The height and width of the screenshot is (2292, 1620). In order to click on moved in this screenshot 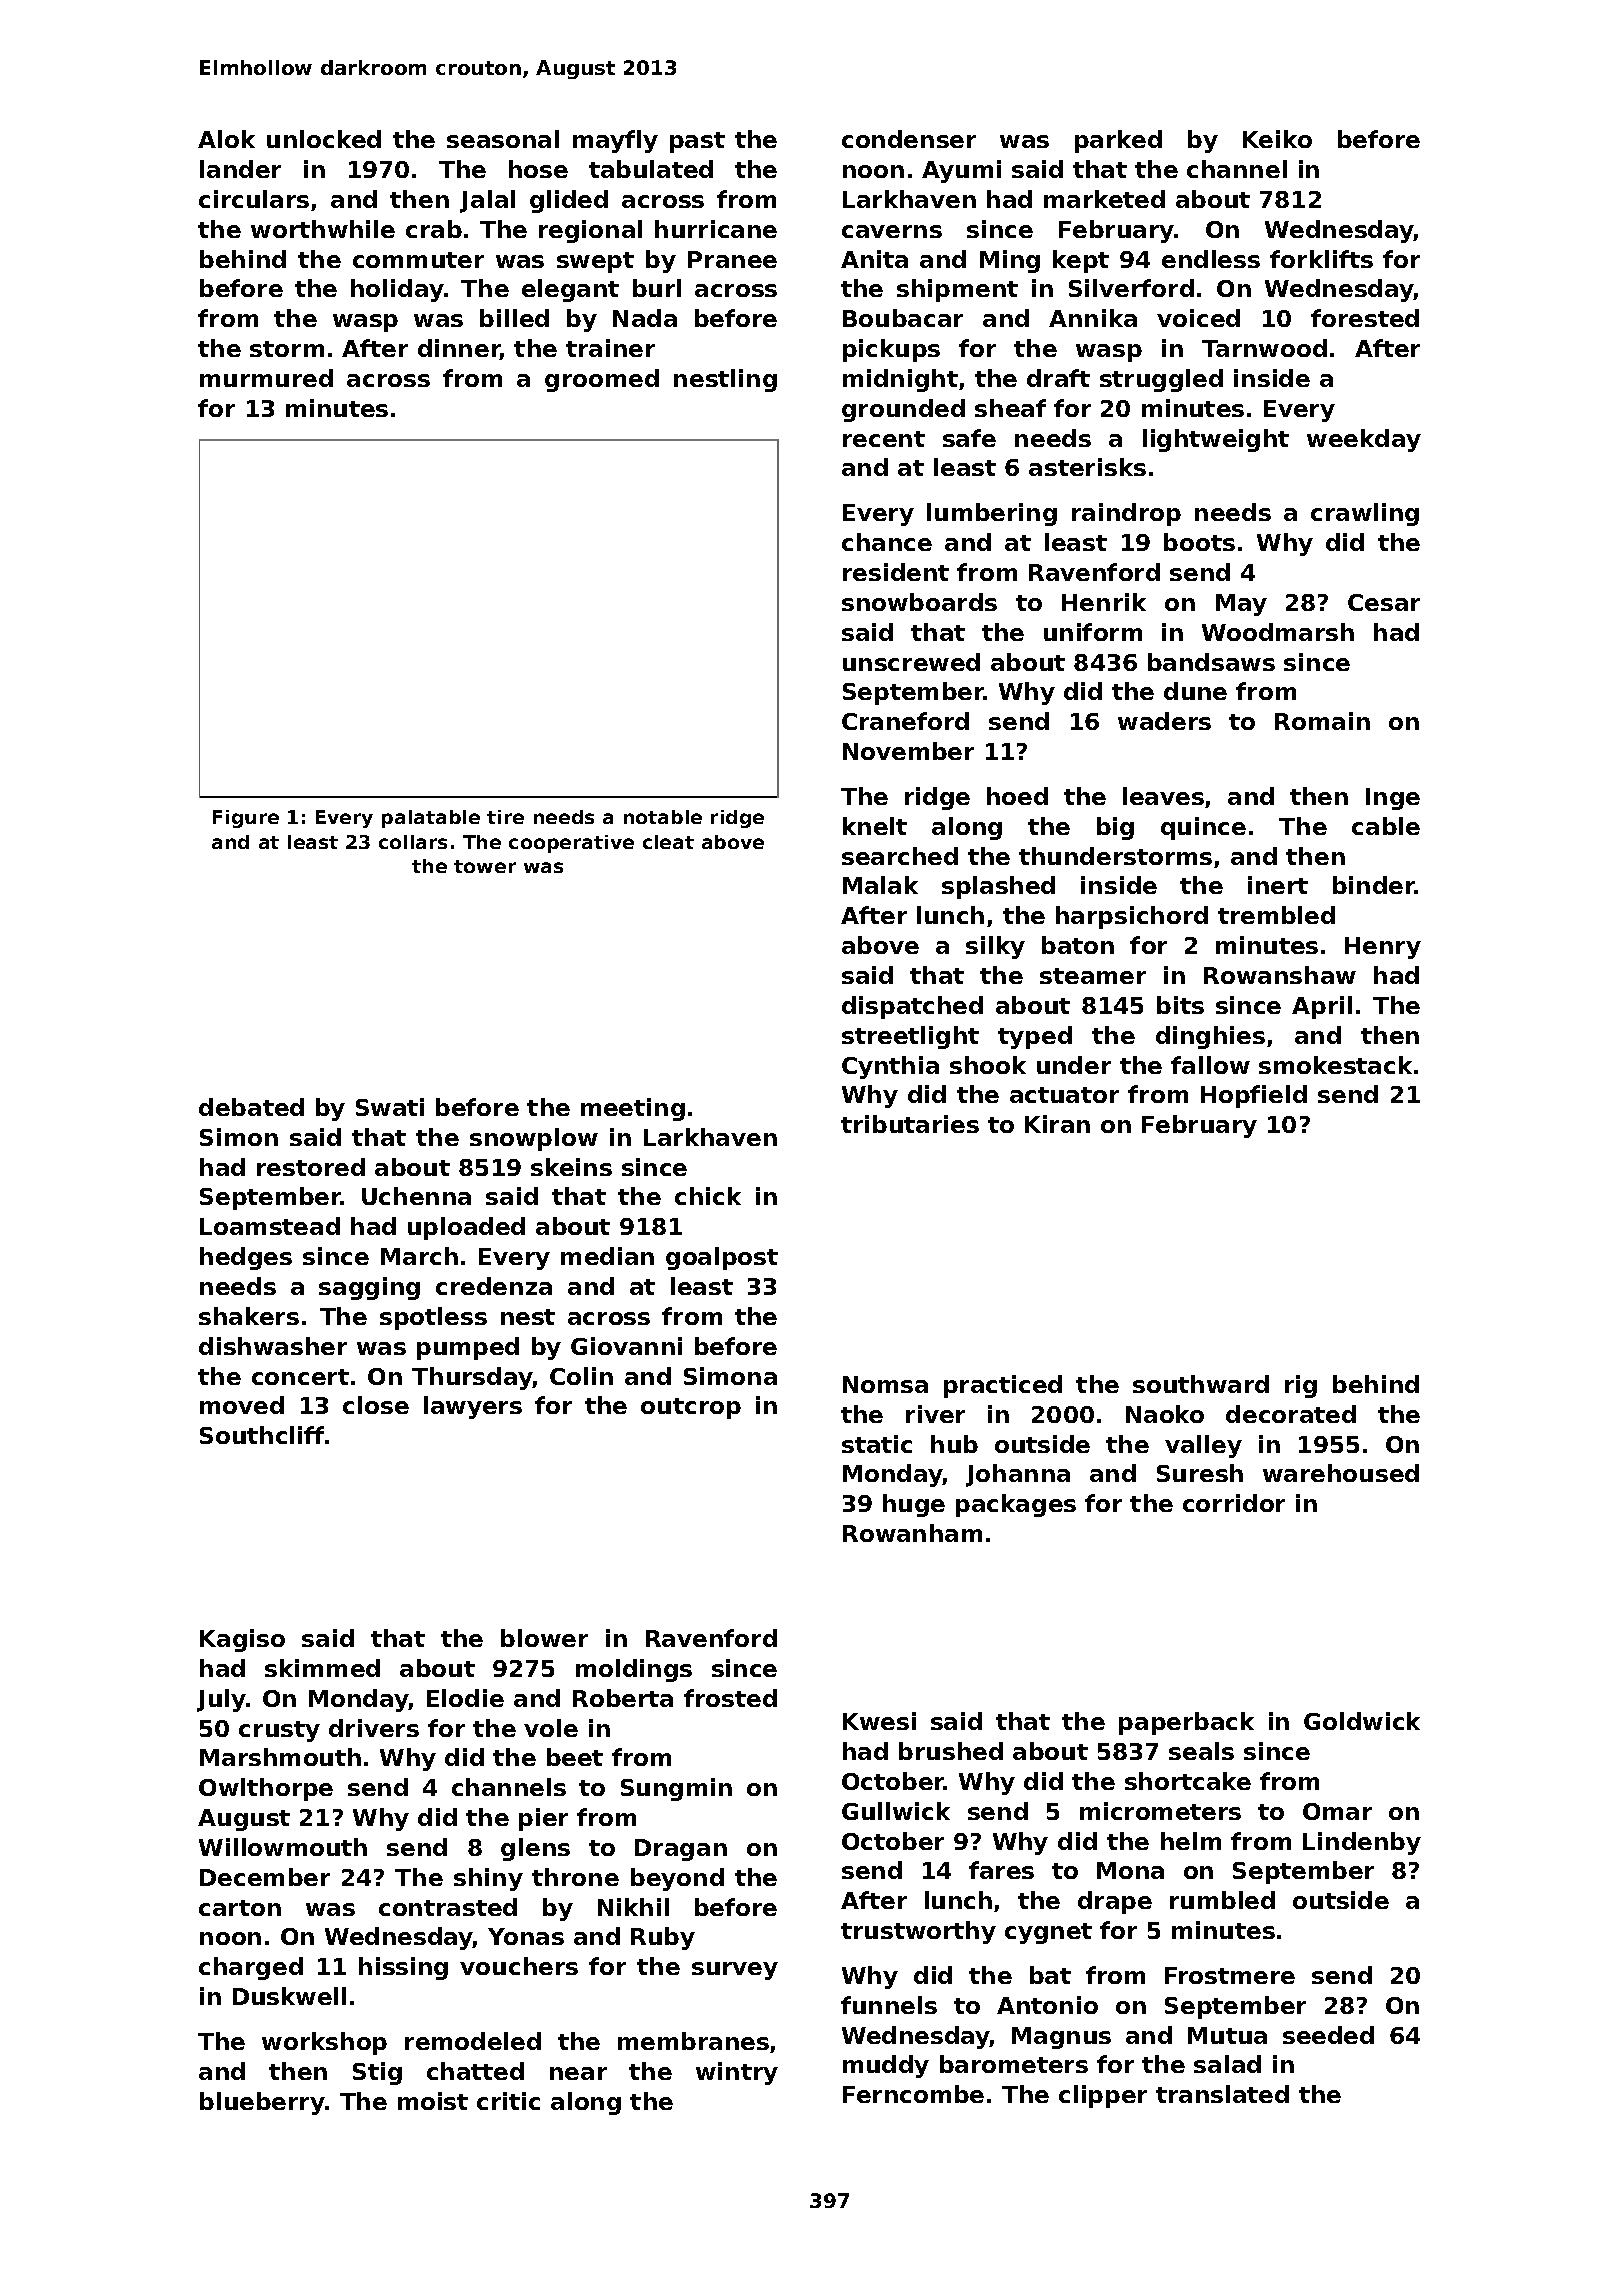, I will do `click(242, 1405)`.
